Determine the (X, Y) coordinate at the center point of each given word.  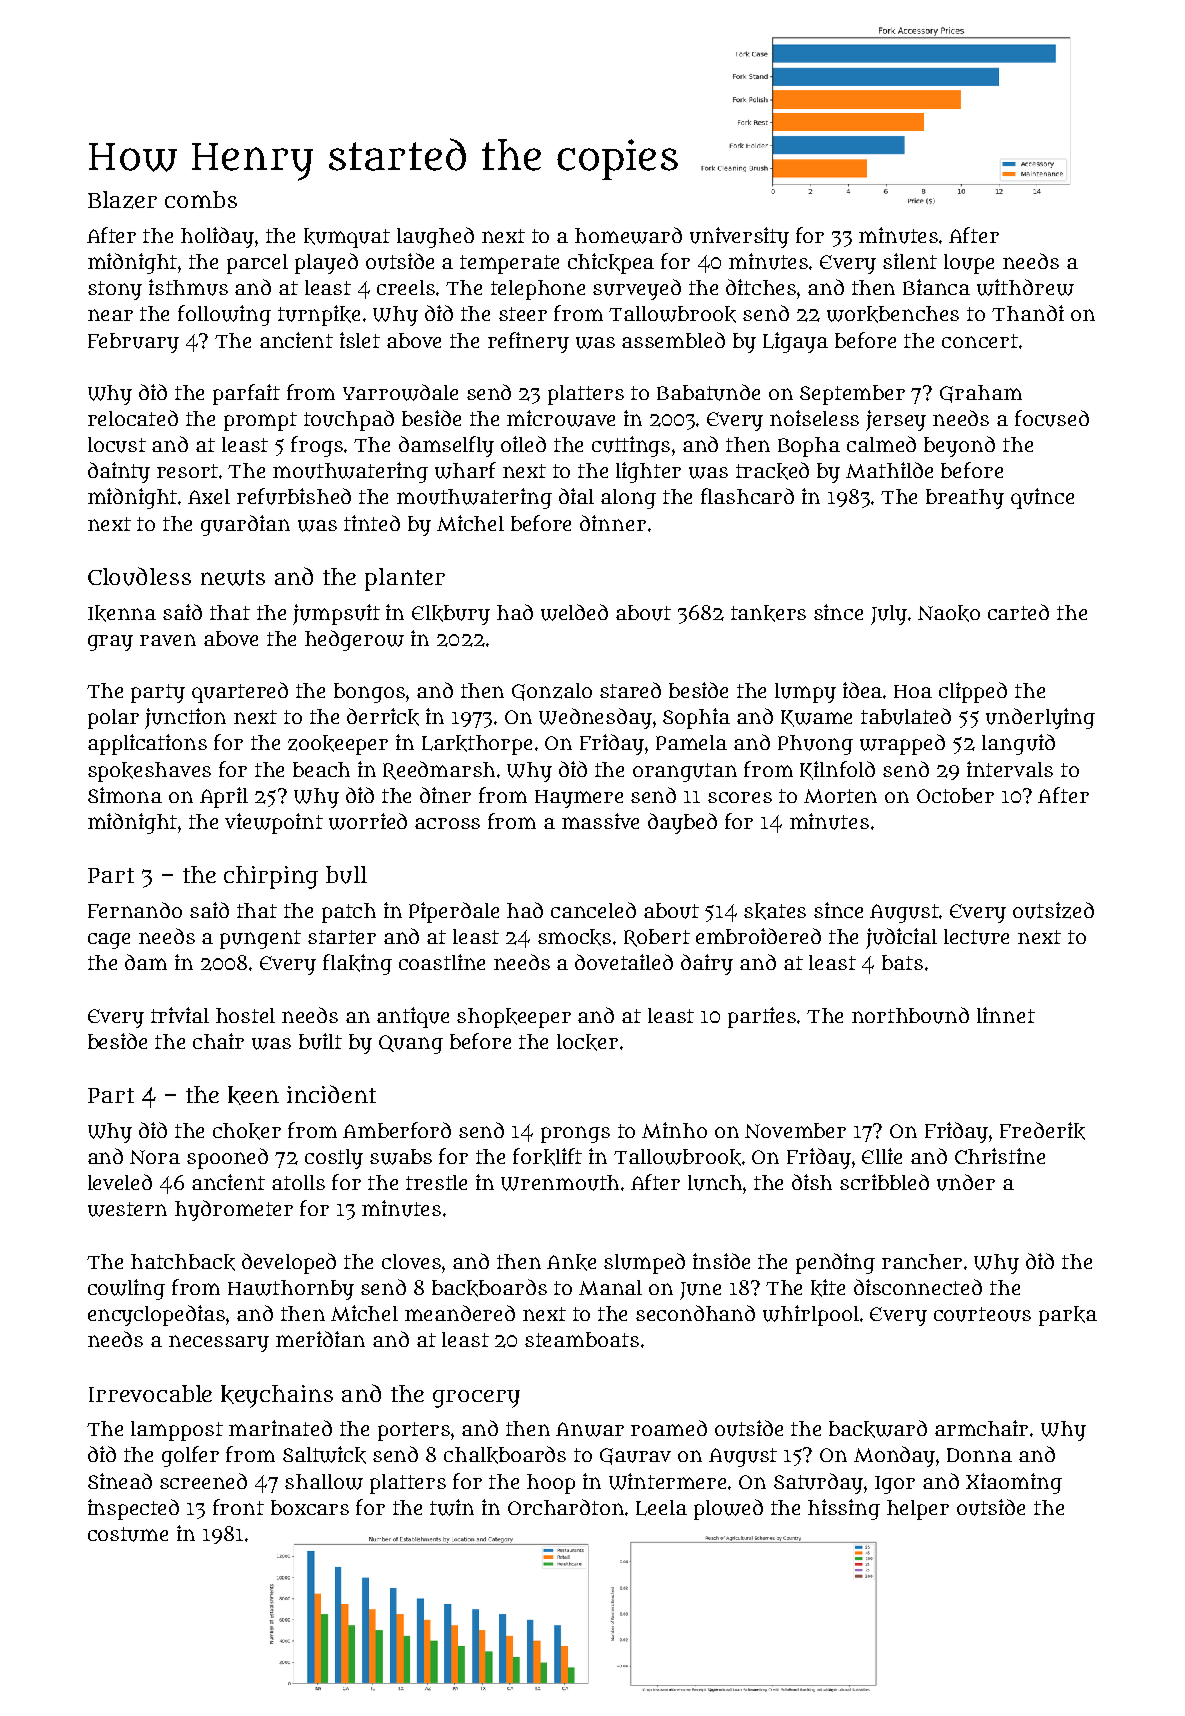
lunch (715, 1183)
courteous (982, 1314)
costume (128, 1534)
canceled (593, 910)
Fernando (135, 910)
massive (600, 821)
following (224, 315)
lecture (976, 937)
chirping (271, 877)
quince (1042, 498)
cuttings (631, 446)
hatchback (183, 1262)
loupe (969, 264)
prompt (260, 421)
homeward (628, 235)
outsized (1053, 910)
